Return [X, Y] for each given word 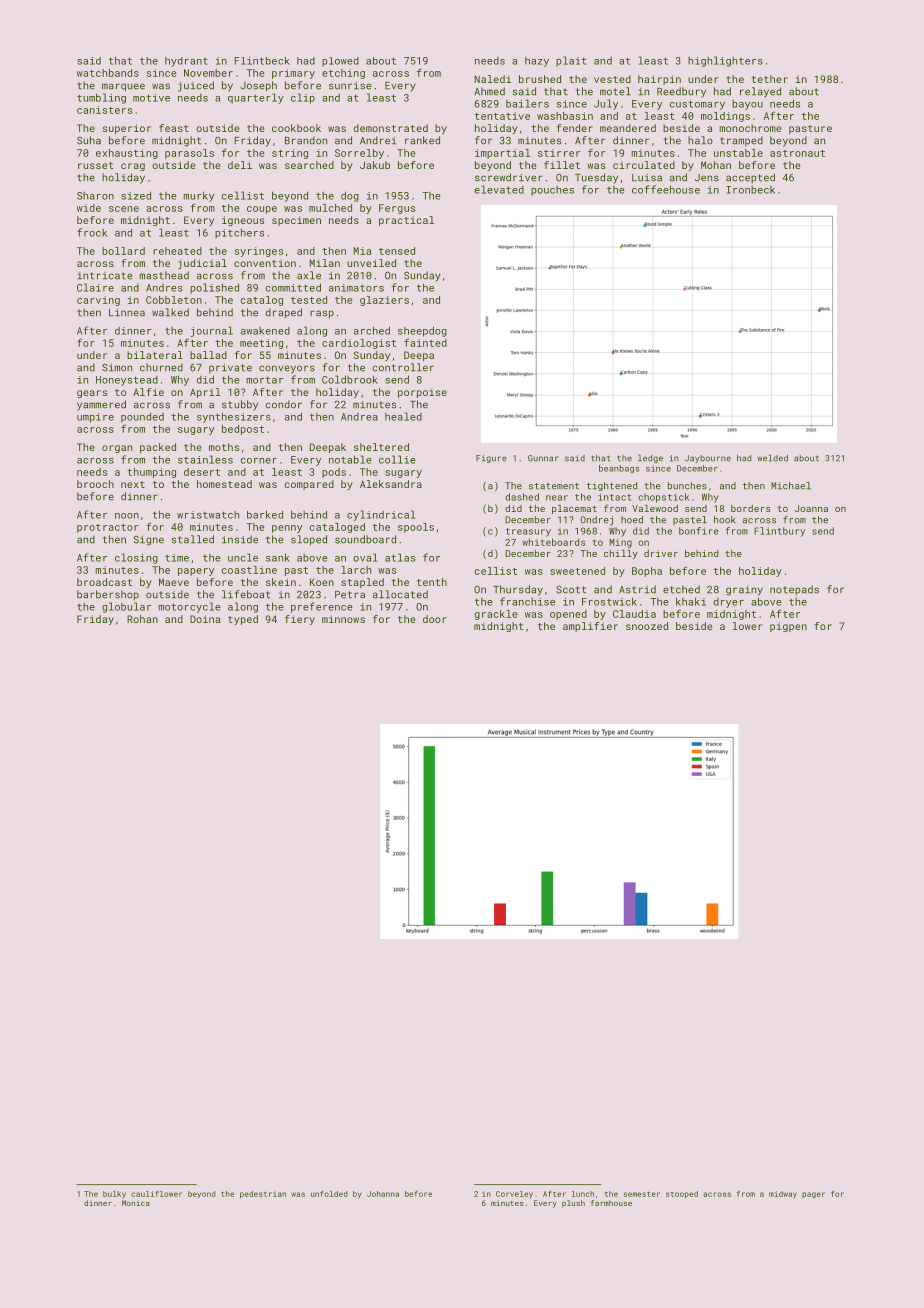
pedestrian [263, 1194]
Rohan [142, 619]
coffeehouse [666, 189]
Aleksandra [391, 484]
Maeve [174, 582]
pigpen [788, 627]
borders [751, 508]
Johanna [383, 1194]
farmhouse [611, 1203]
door [435, 619]
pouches [552, 191]
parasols [189, 154]
